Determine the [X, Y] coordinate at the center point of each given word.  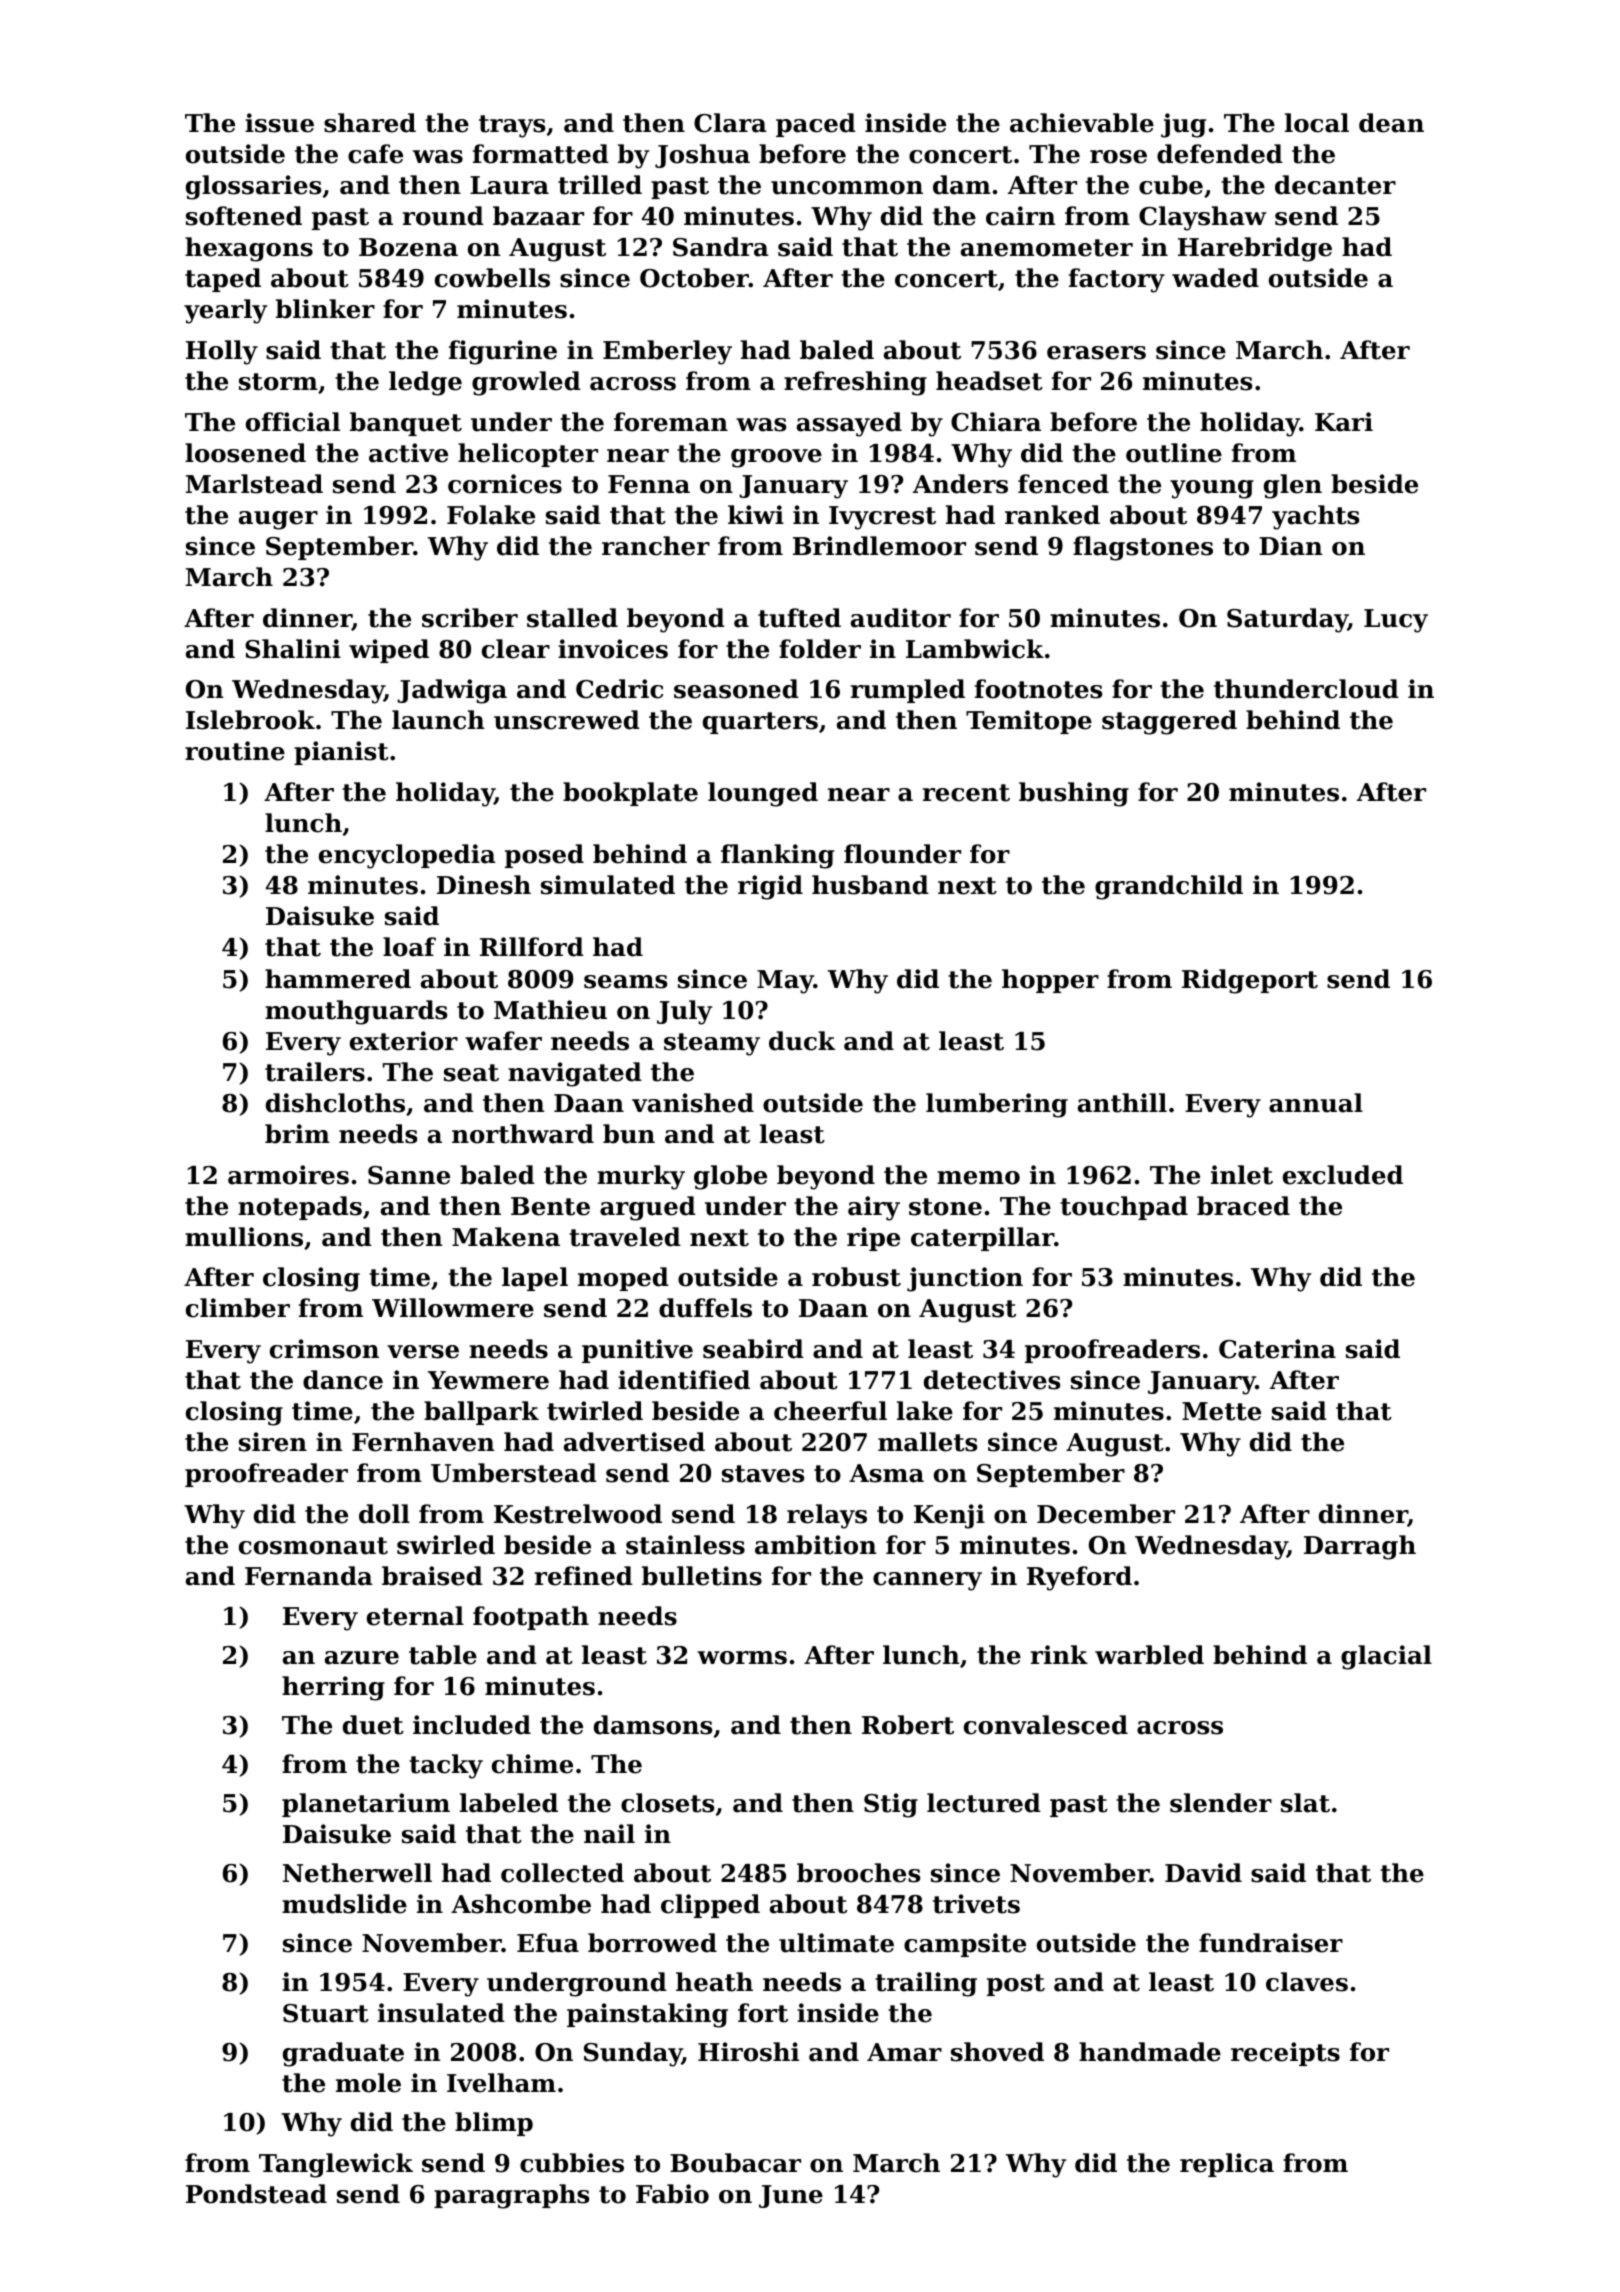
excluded [1343, 1175]
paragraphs [511, 2196]
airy [874, 1208]
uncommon [847, 188]
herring [333, 1688]
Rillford [532, 947]
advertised [634, 1442]
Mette [1221, 1411]
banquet [406, 424]
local [1317, 123]
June [791, 2196]
